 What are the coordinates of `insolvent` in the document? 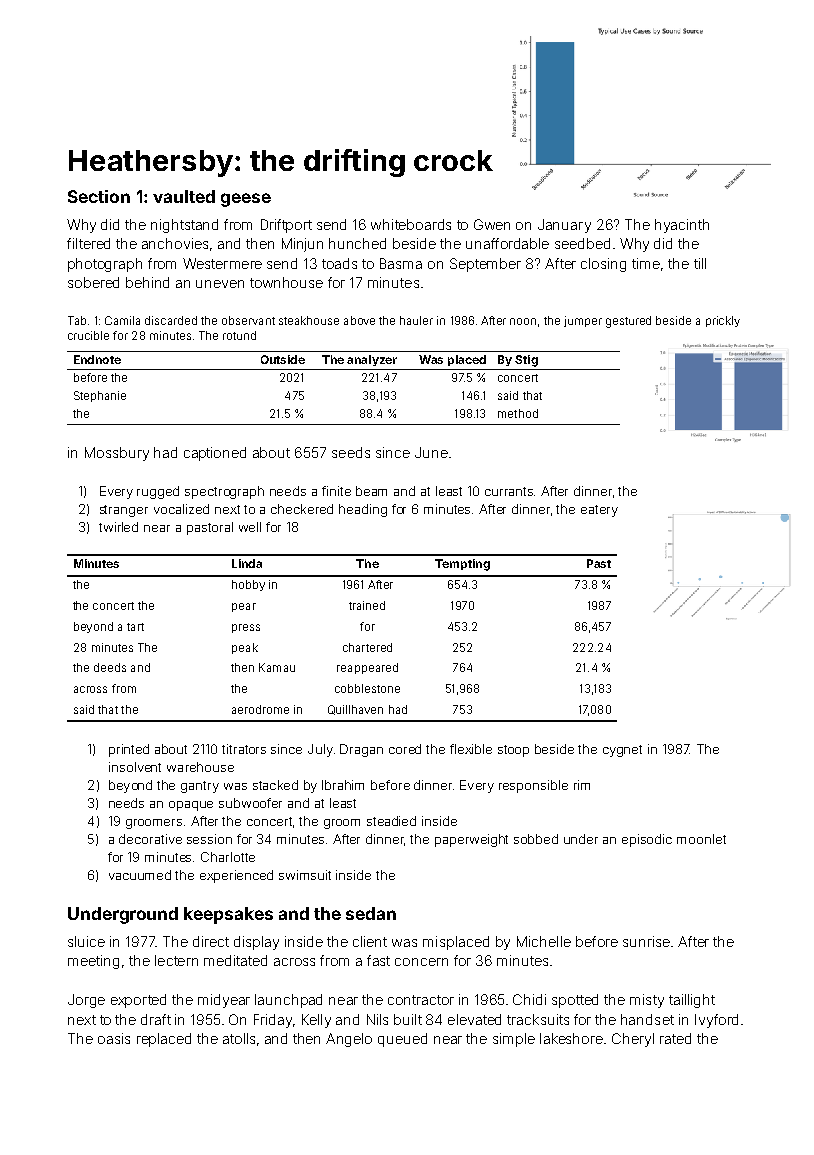 It's located at (135, 767).
